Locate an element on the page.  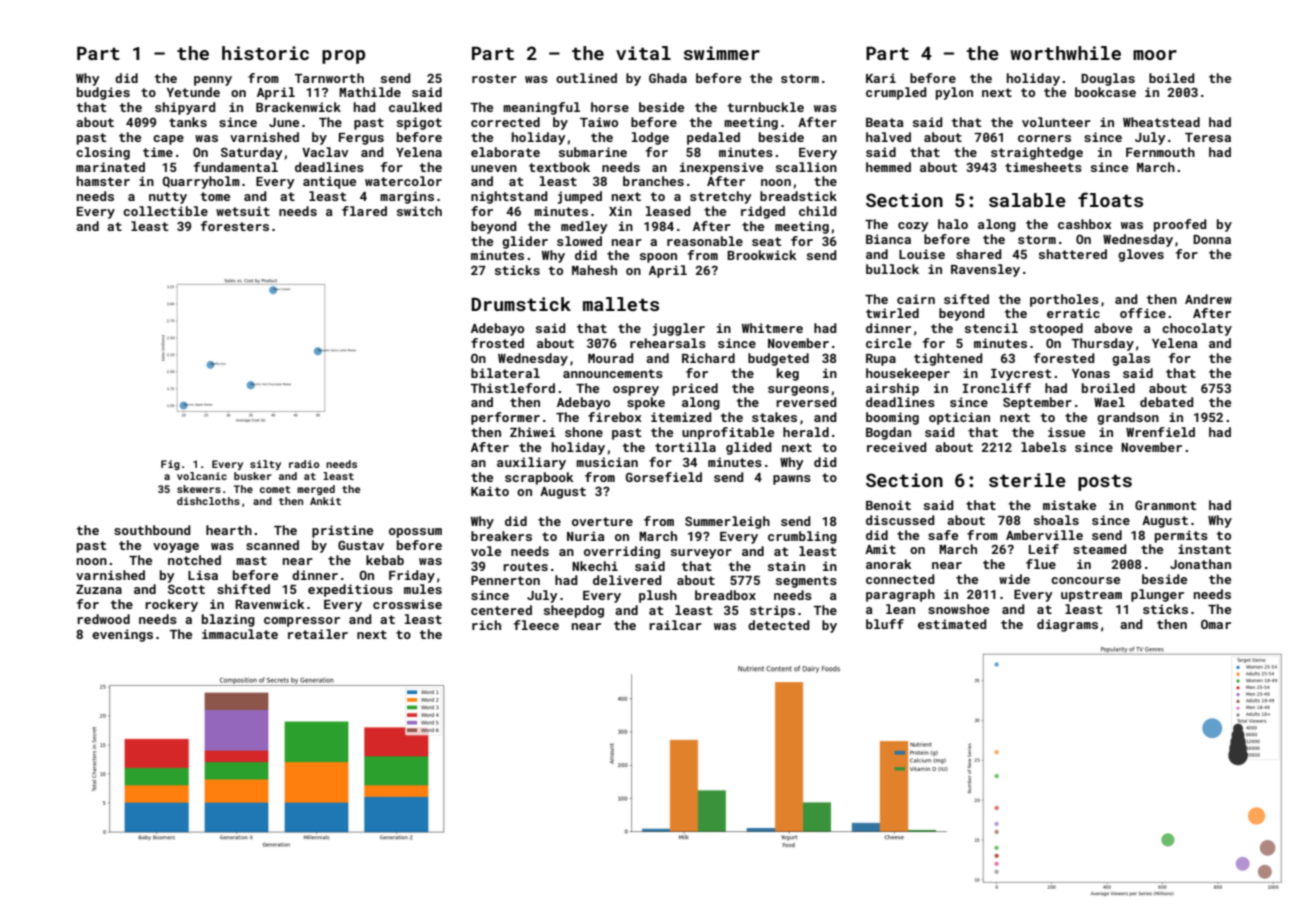
chocolaty is located at coordinates (1197, 329).
